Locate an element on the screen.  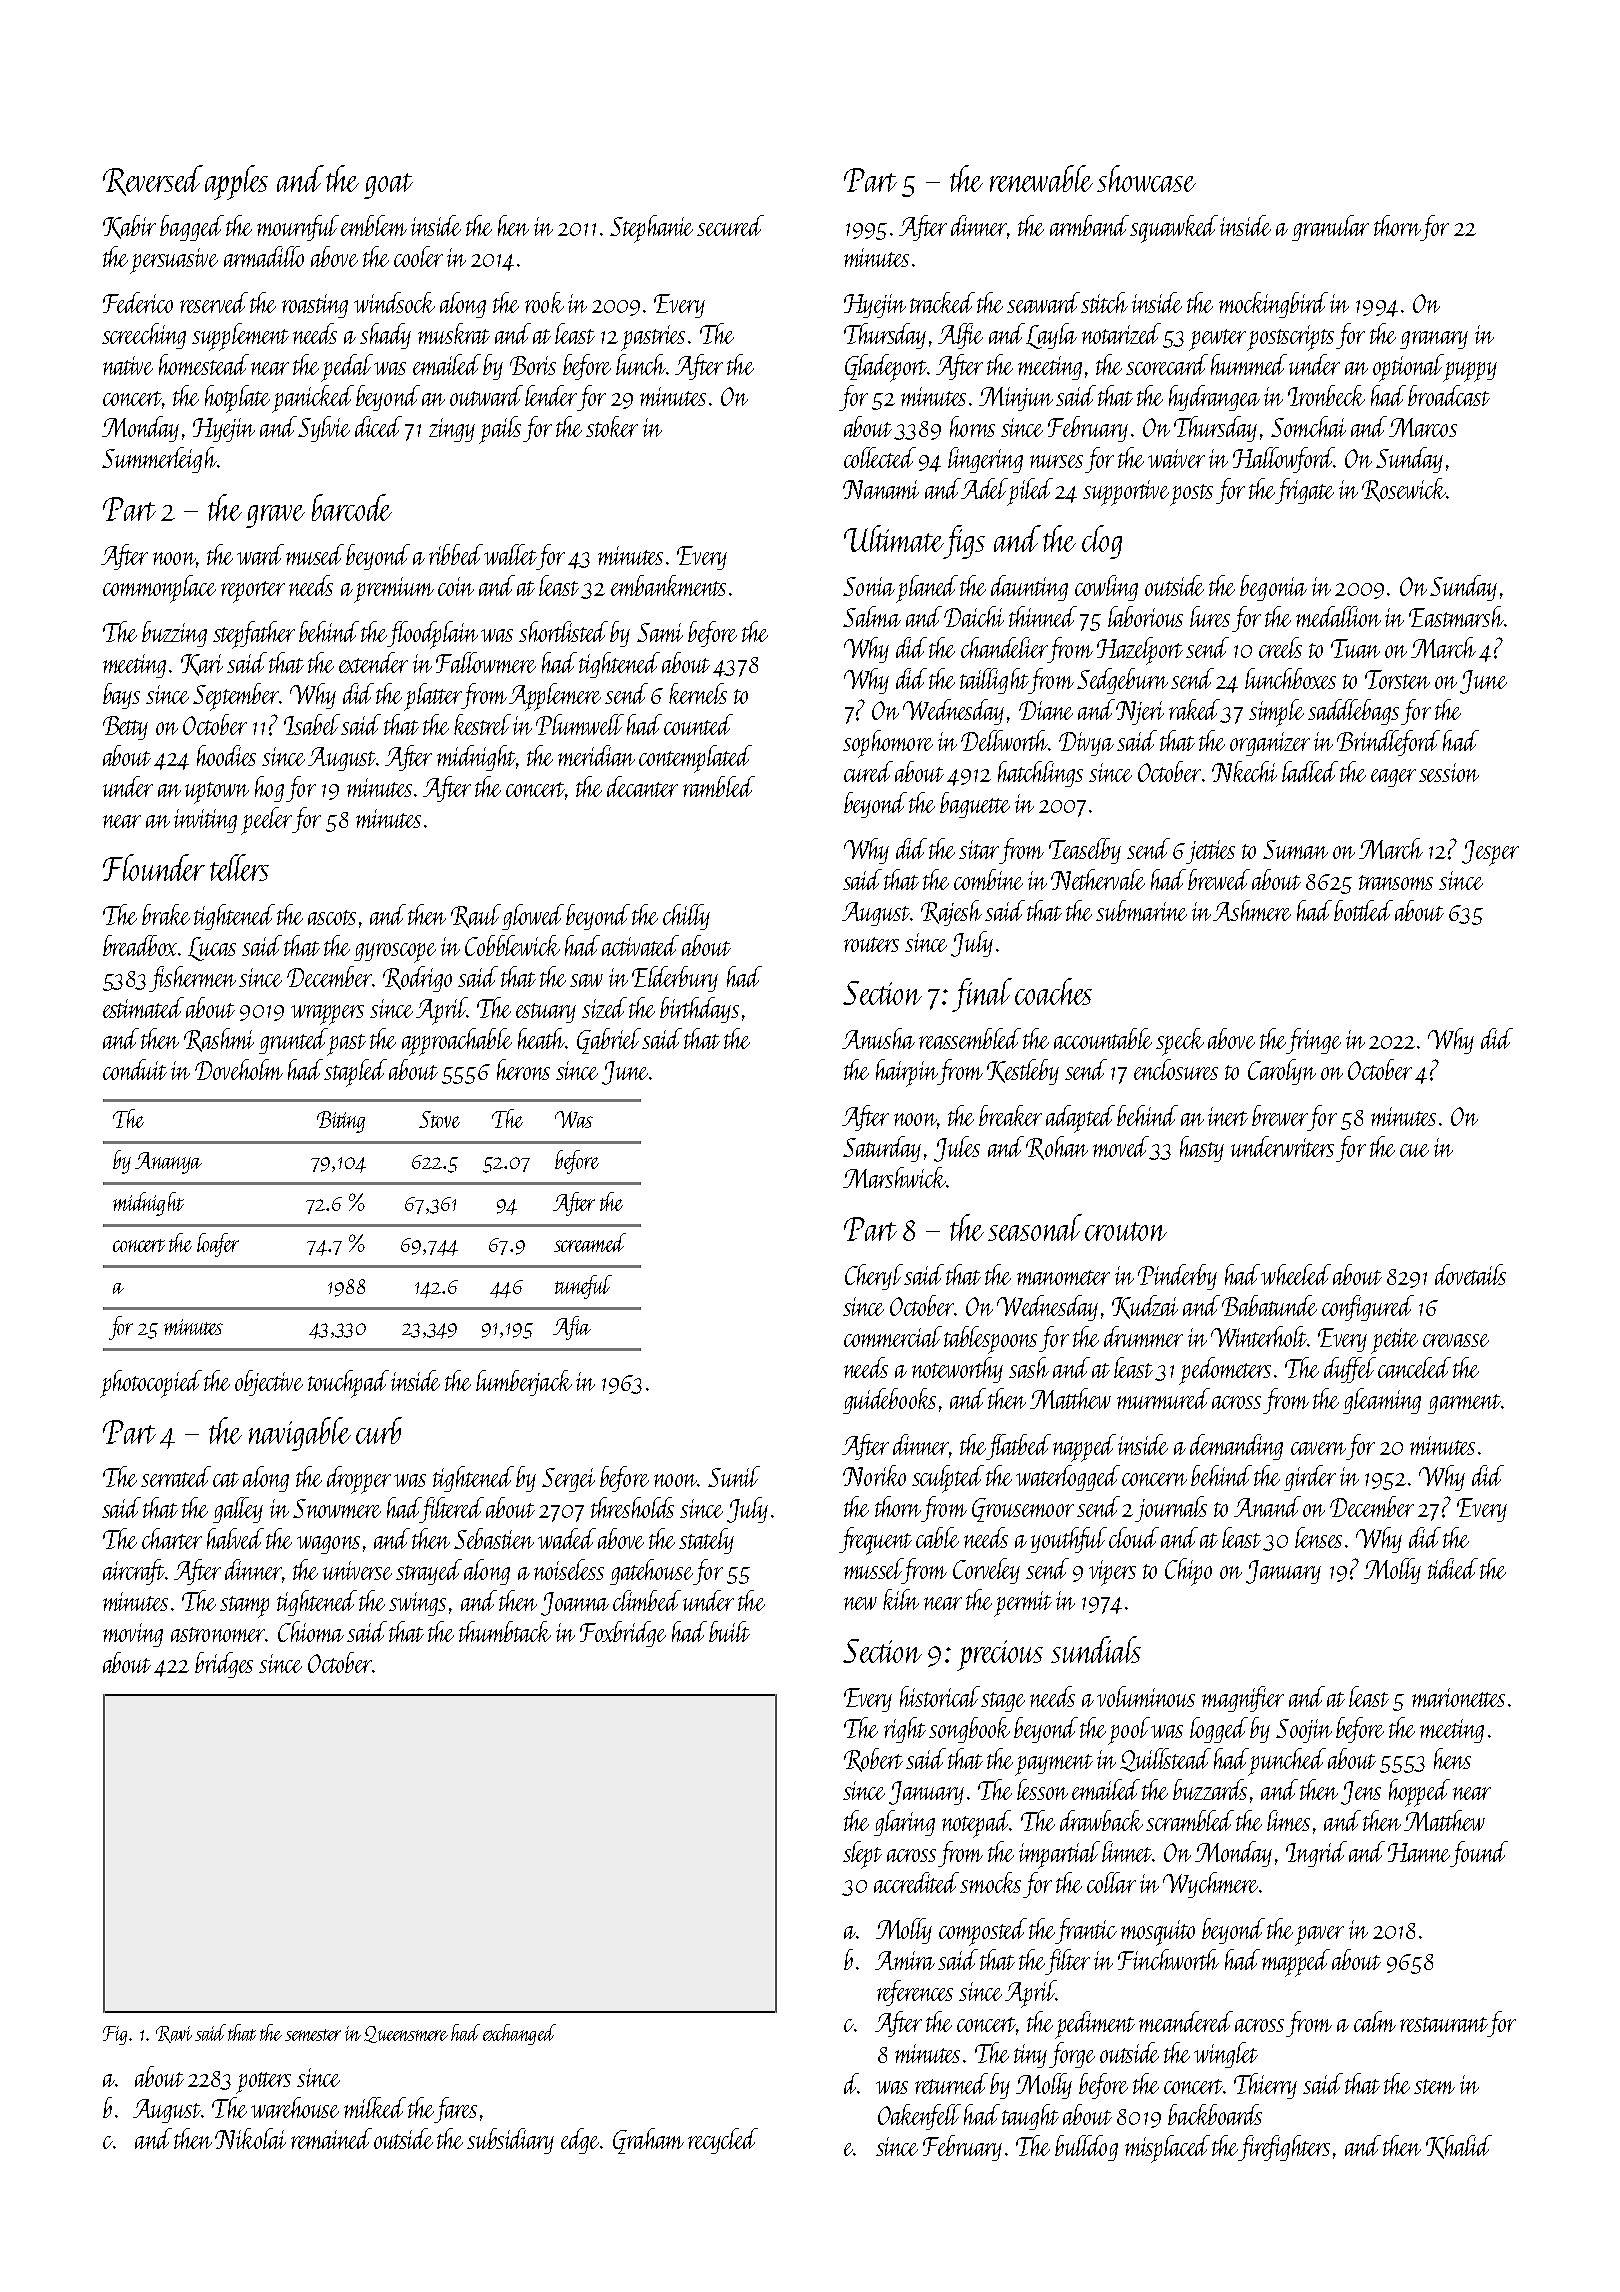
granary is located at coordinates (1434, 340).
